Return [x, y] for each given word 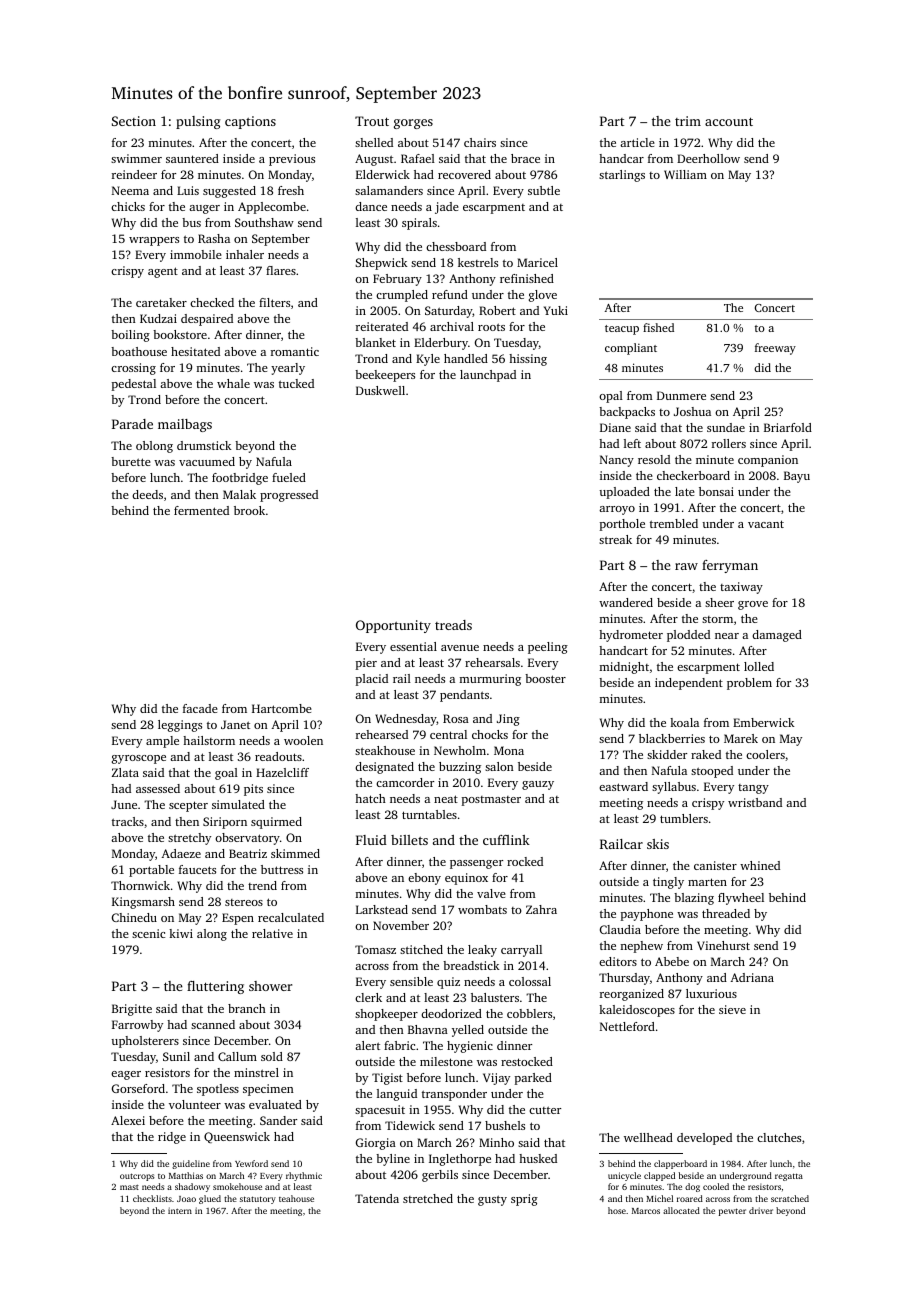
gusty [492, 1200]
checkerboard [693, 475]
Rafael [418, 158]
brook [249, 510]
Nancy [617, 461]
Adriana [752, 977]
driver [761, 1210]
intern [180, 1210]
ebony [424, 879]
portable [151, 871]
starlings [622, 176]
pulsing [198, 122]
